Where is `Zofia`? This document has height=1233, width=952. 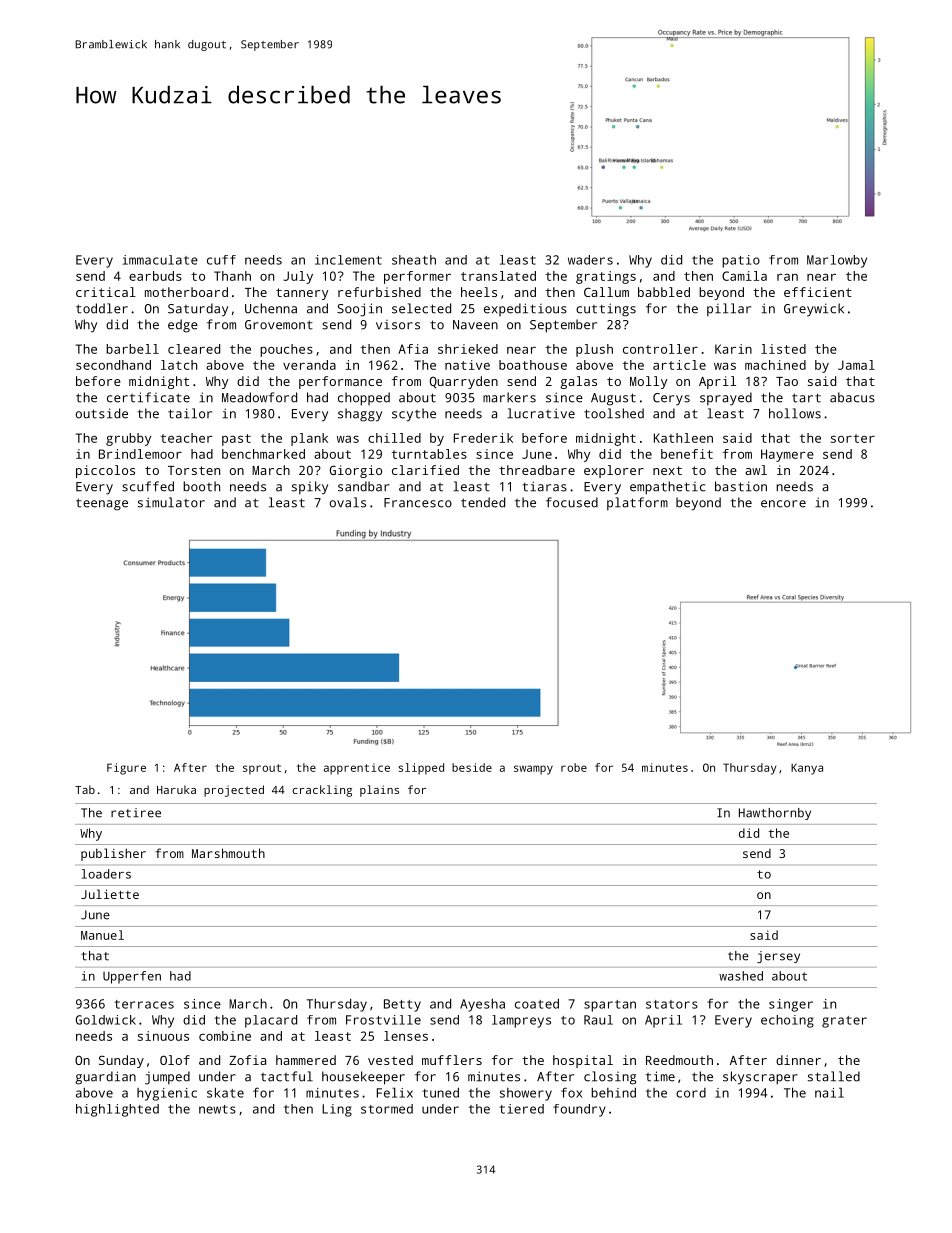
Zofia is located at coordinates (247, 1060).
